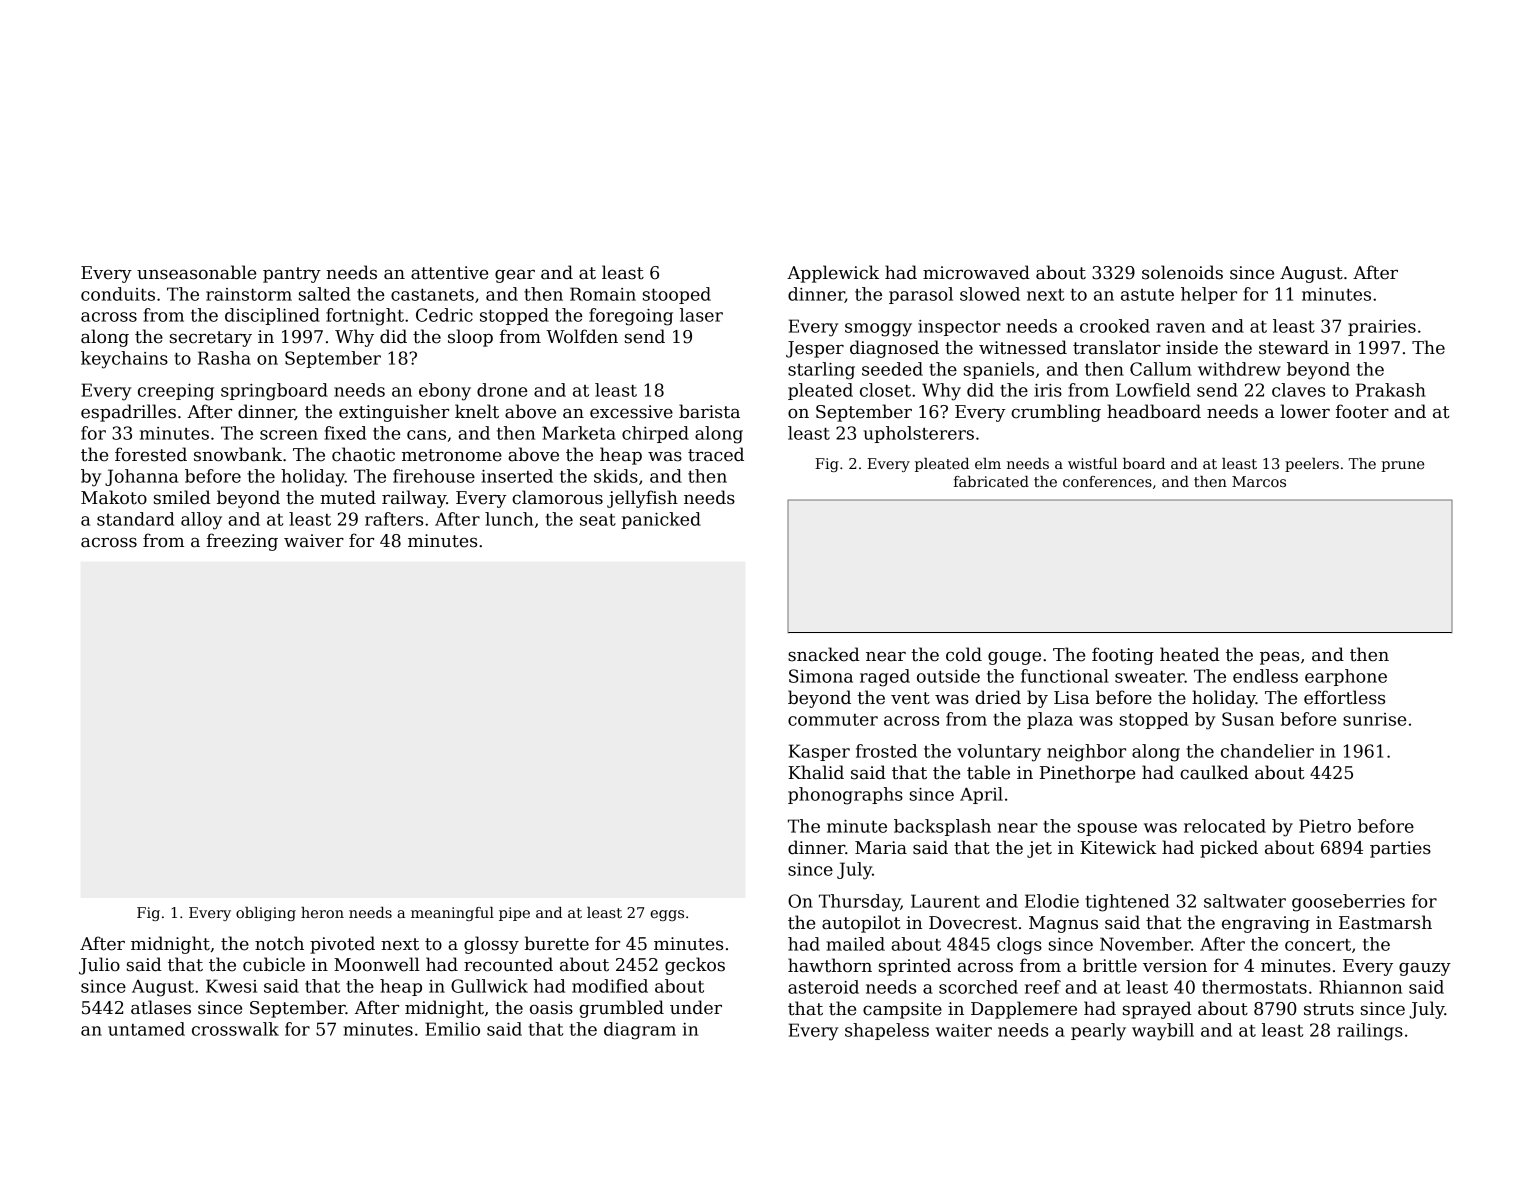 The width and height of the screenshot is (1533, 1185). What do you see at coordinates (991, 481) in the screenshot?
I see `fabricated` at bounding box center [991, 481].
